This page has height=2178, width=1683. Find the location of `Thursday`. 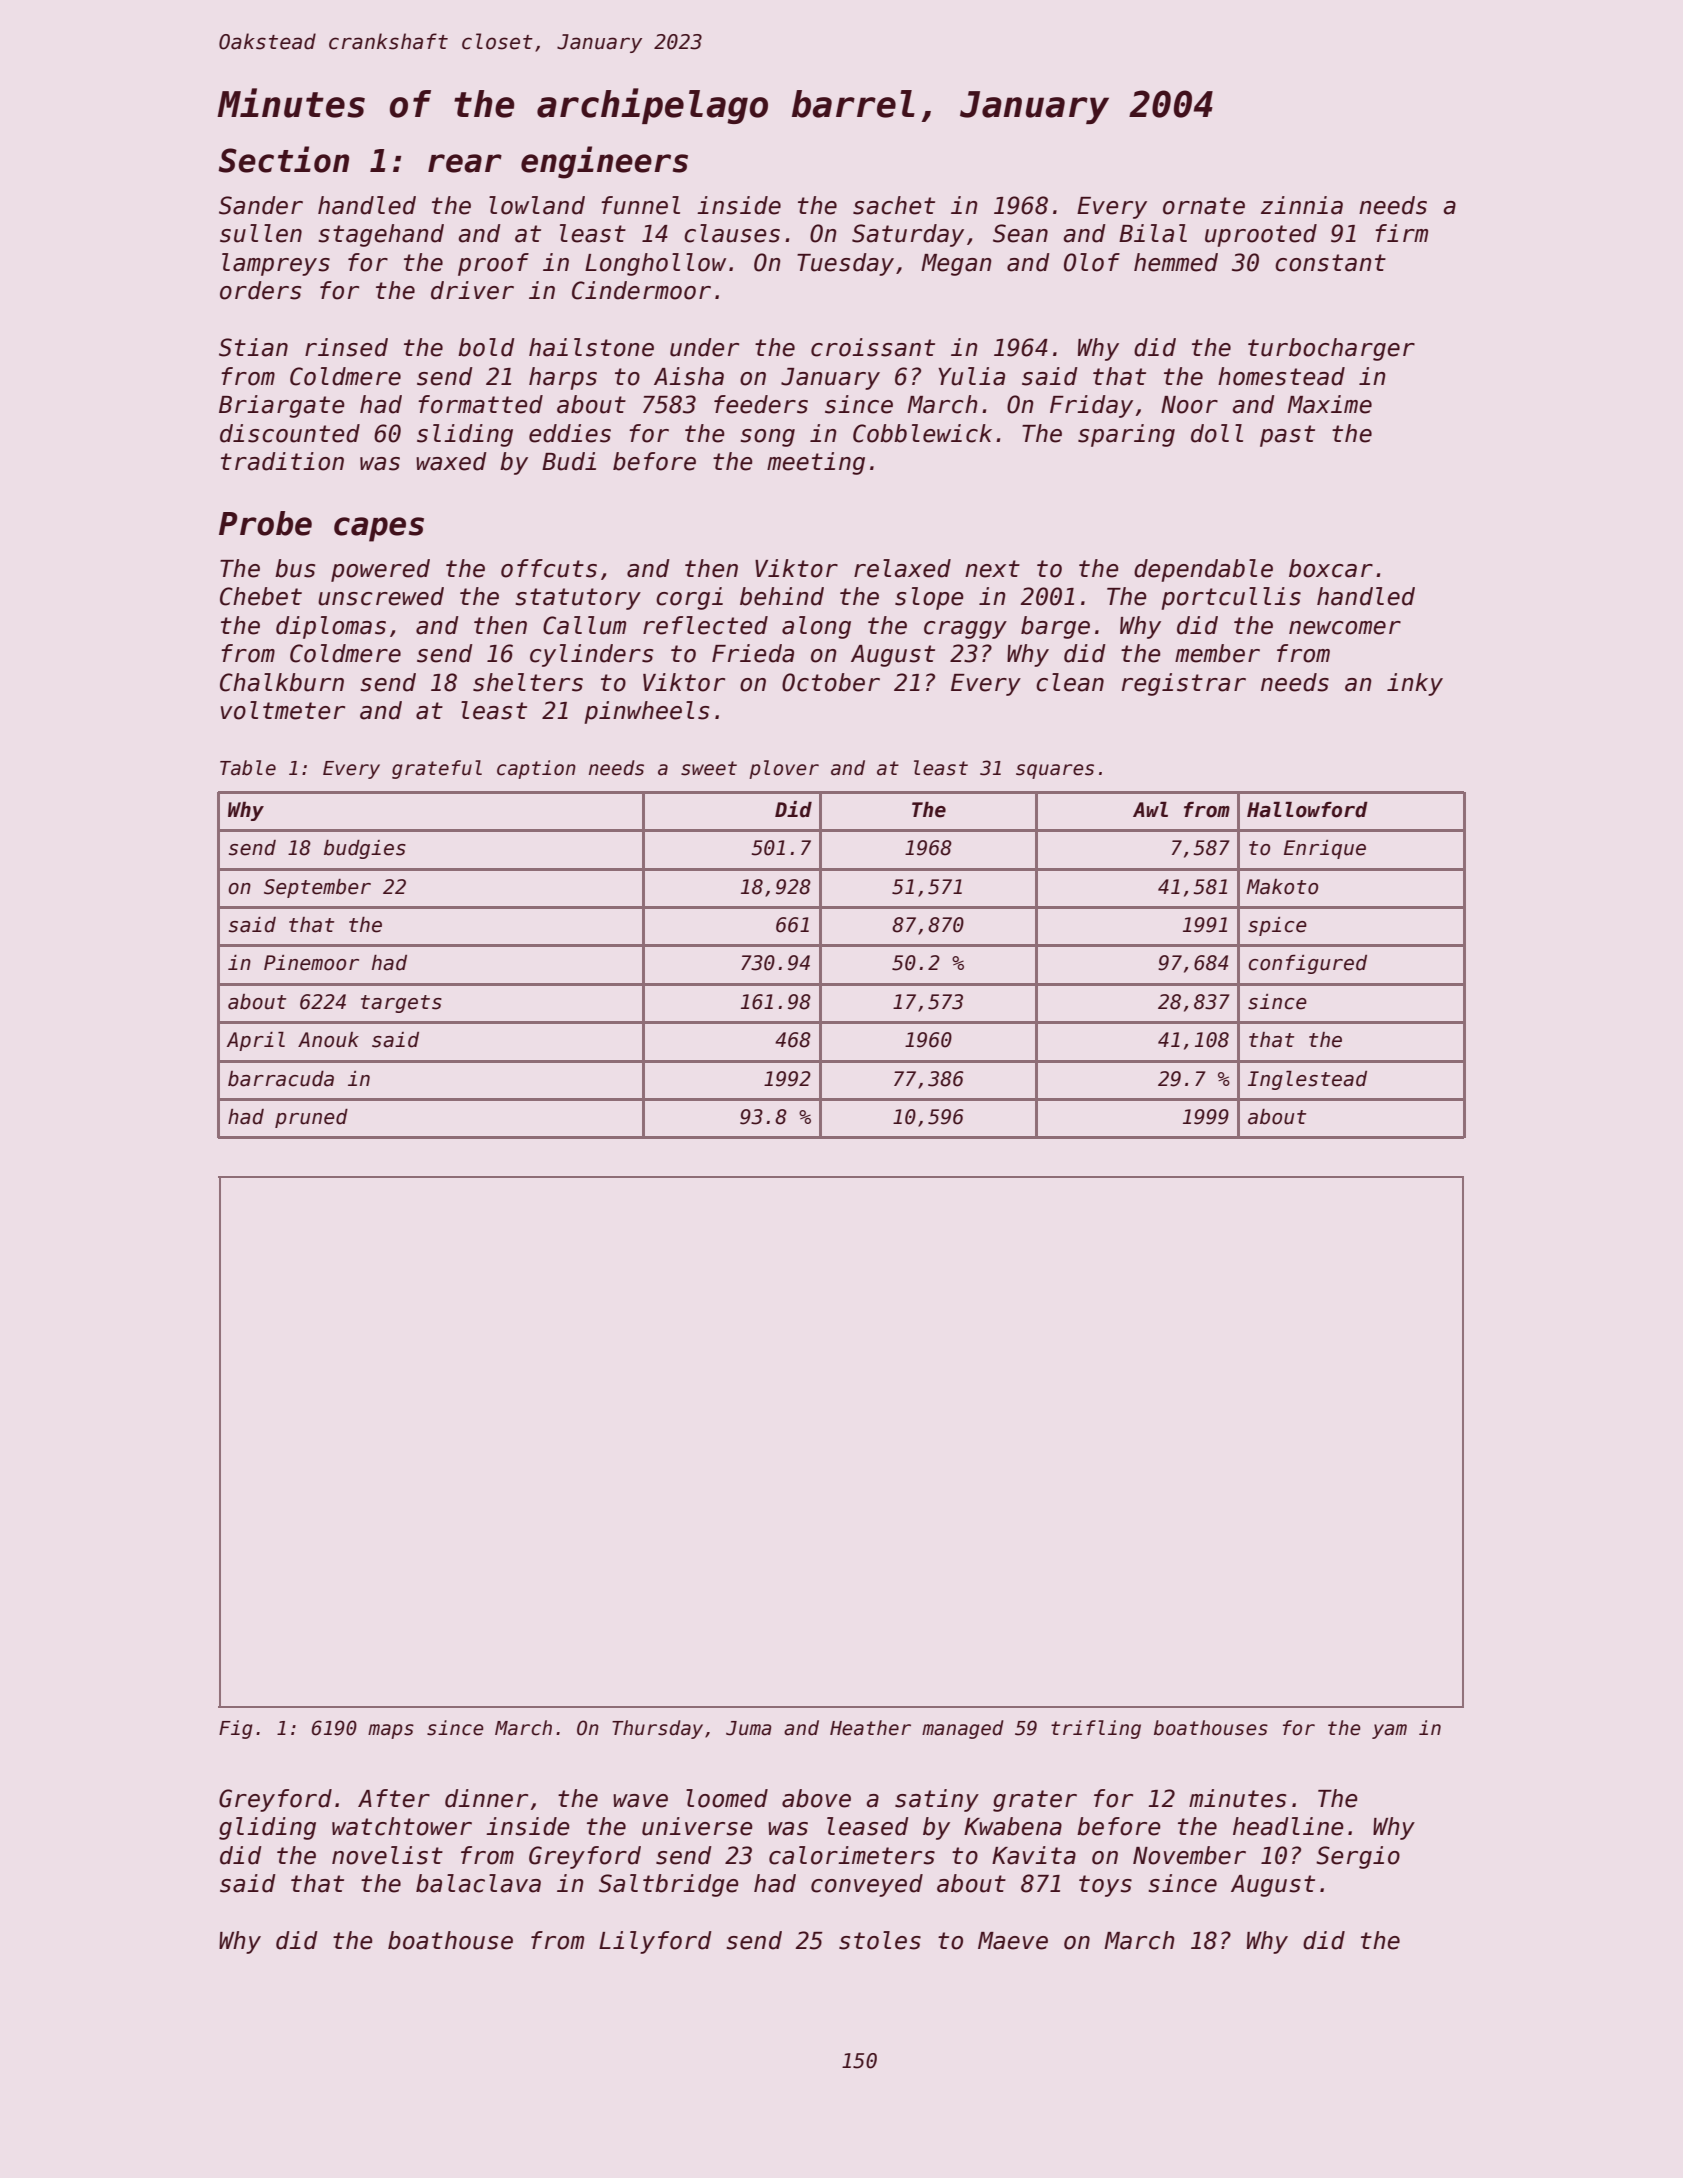

Thursday is located at coordinates (657, 1729).
